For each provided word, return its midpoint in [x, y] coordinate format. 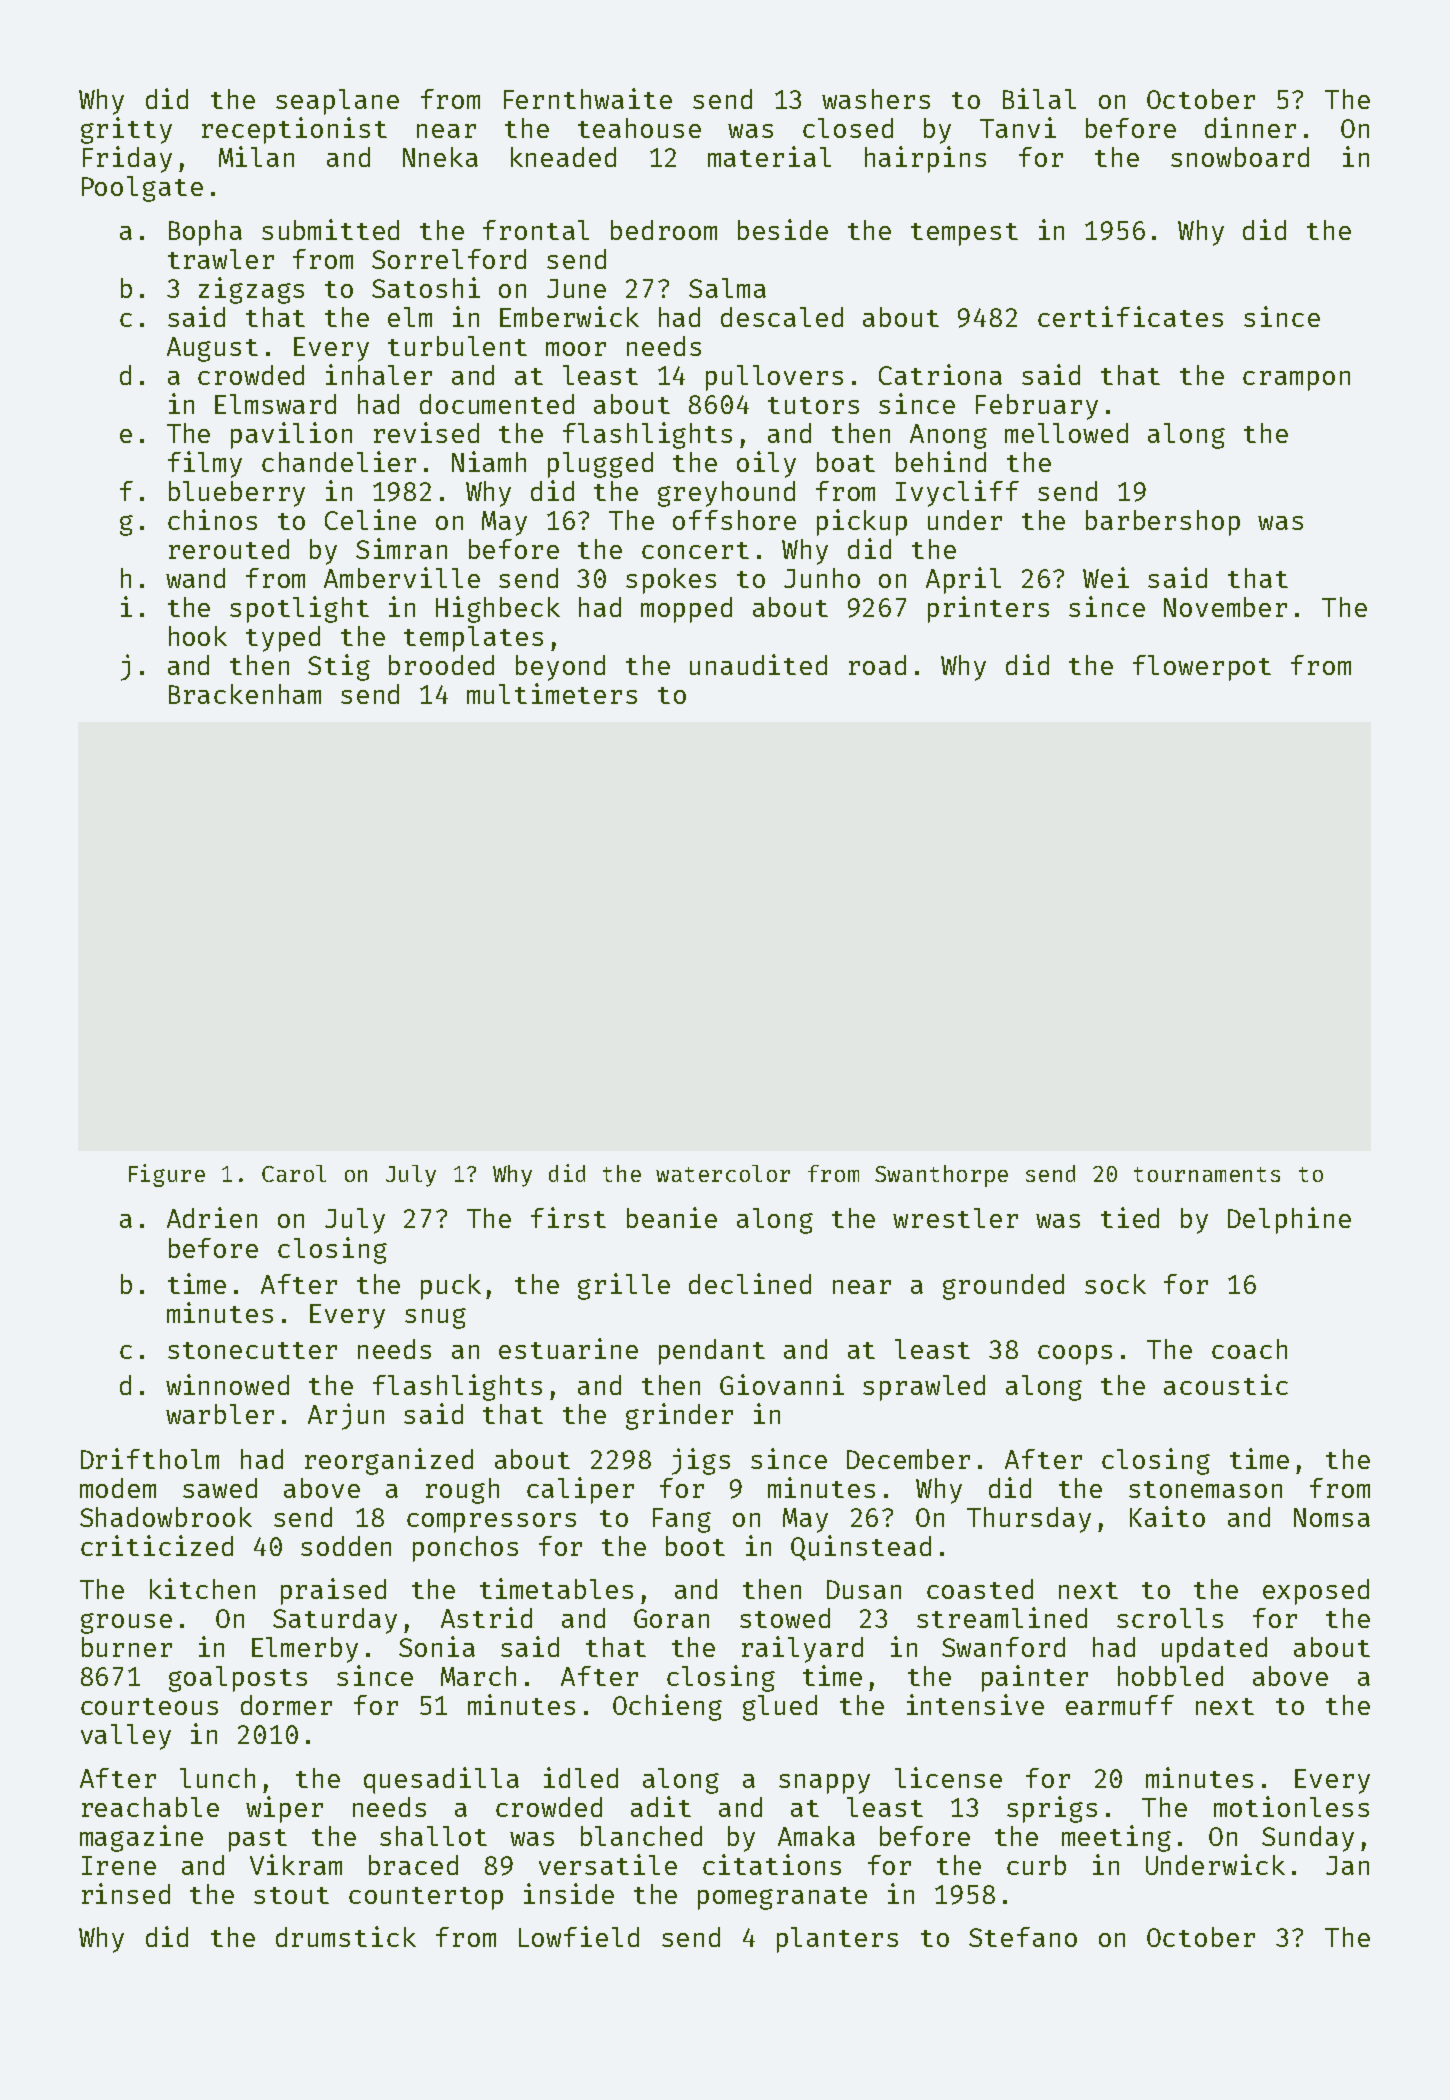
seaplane [337, 102]
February [1037, 407]
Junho [822, 578]
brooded [441, 665]
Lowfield [579, 1936]
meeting [1116, 1838]
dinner [1250, 127]
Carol [294, 1173]
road [877, 665]
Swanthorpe [941, 1176]
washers [876, 99]
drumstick [346, 1936]
